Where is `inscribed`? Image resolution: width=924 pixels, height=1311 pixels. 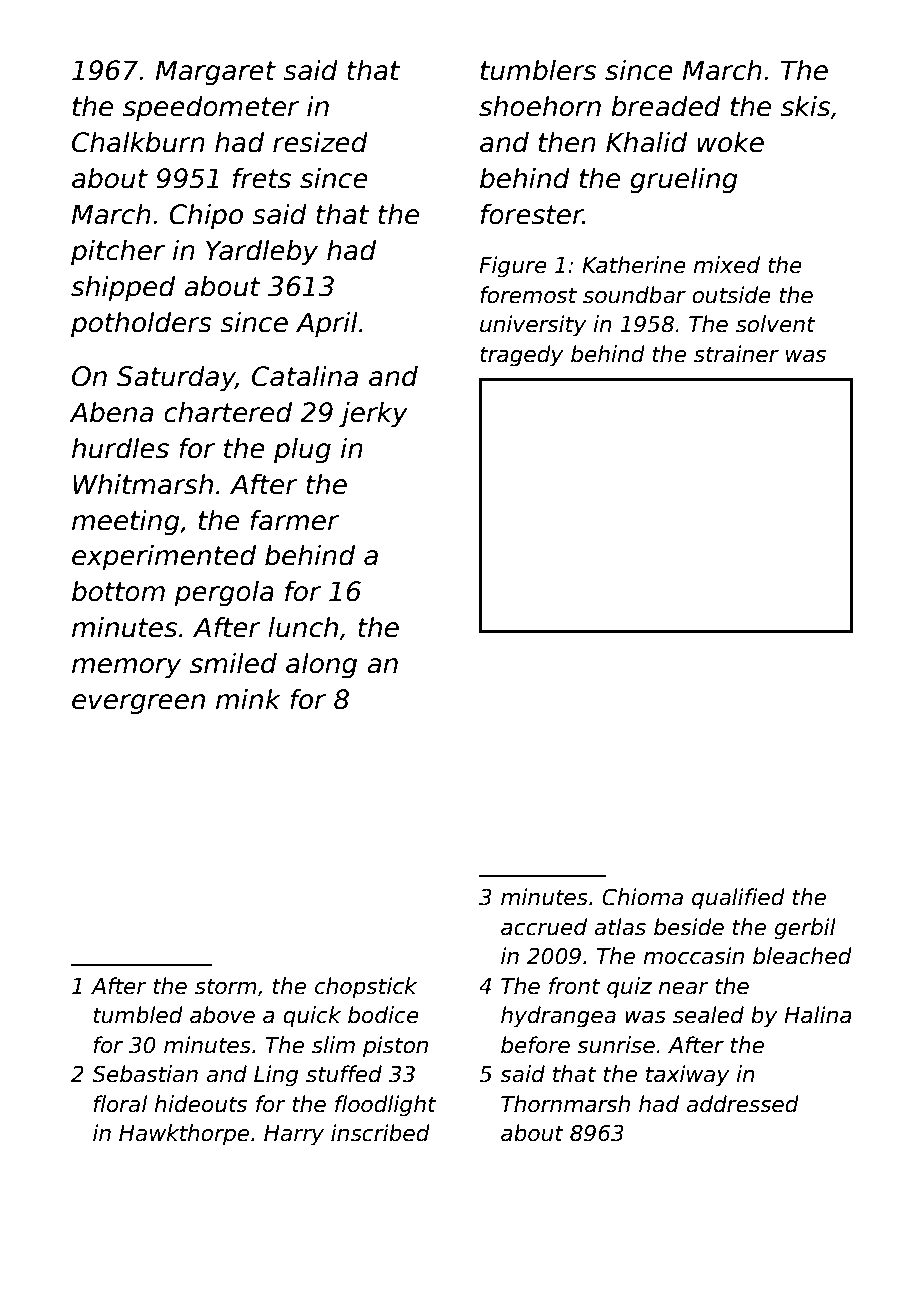 inscribed is located at coordinates (380, 1133).
